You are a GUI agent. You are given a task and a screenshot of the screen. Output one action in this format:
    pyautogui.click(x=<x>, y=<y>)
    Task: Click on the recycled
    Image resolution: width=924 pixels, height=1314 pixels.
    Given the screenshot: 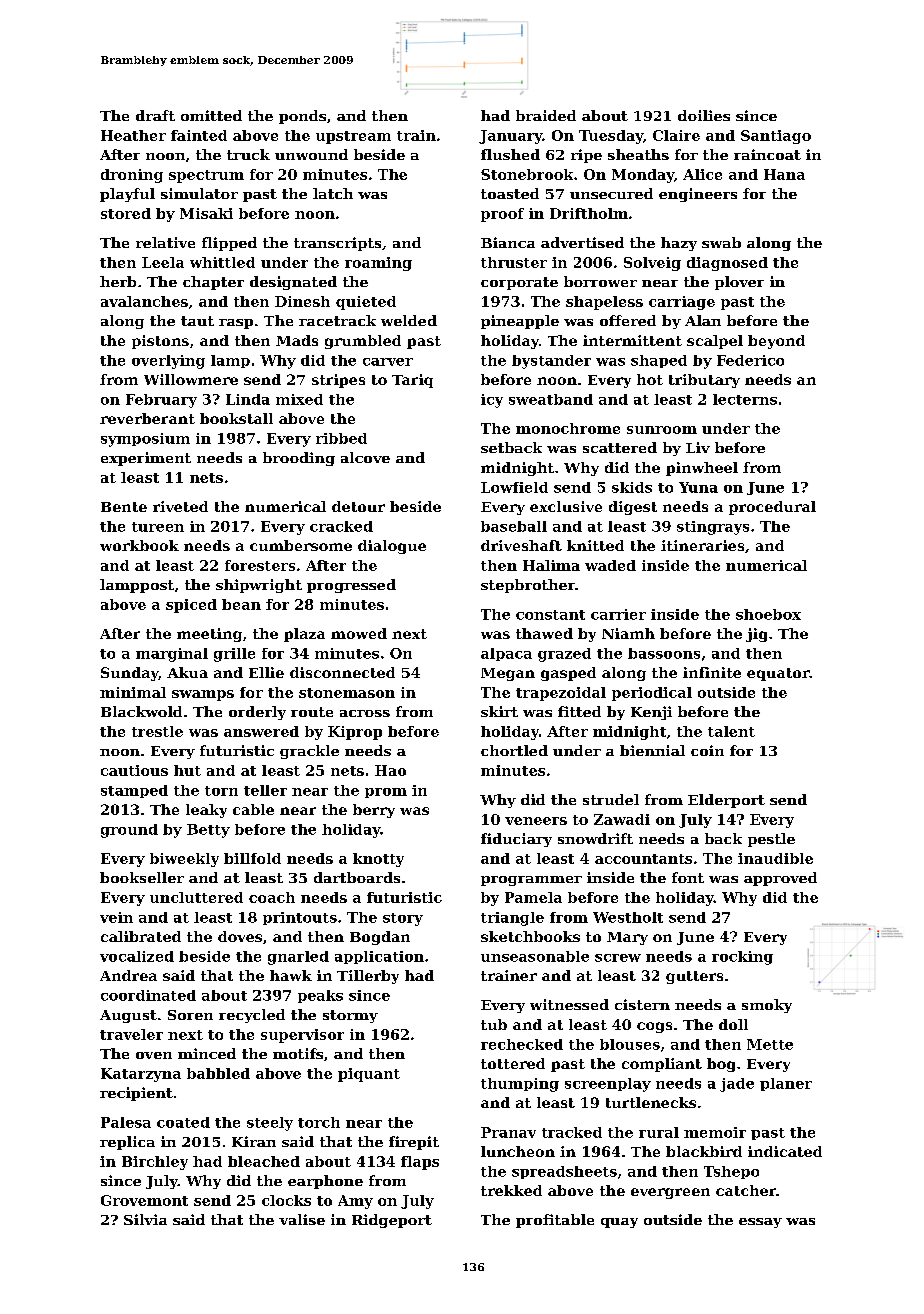 What is the action you would take?
    pyautogui.click(x=252, y=1016)
